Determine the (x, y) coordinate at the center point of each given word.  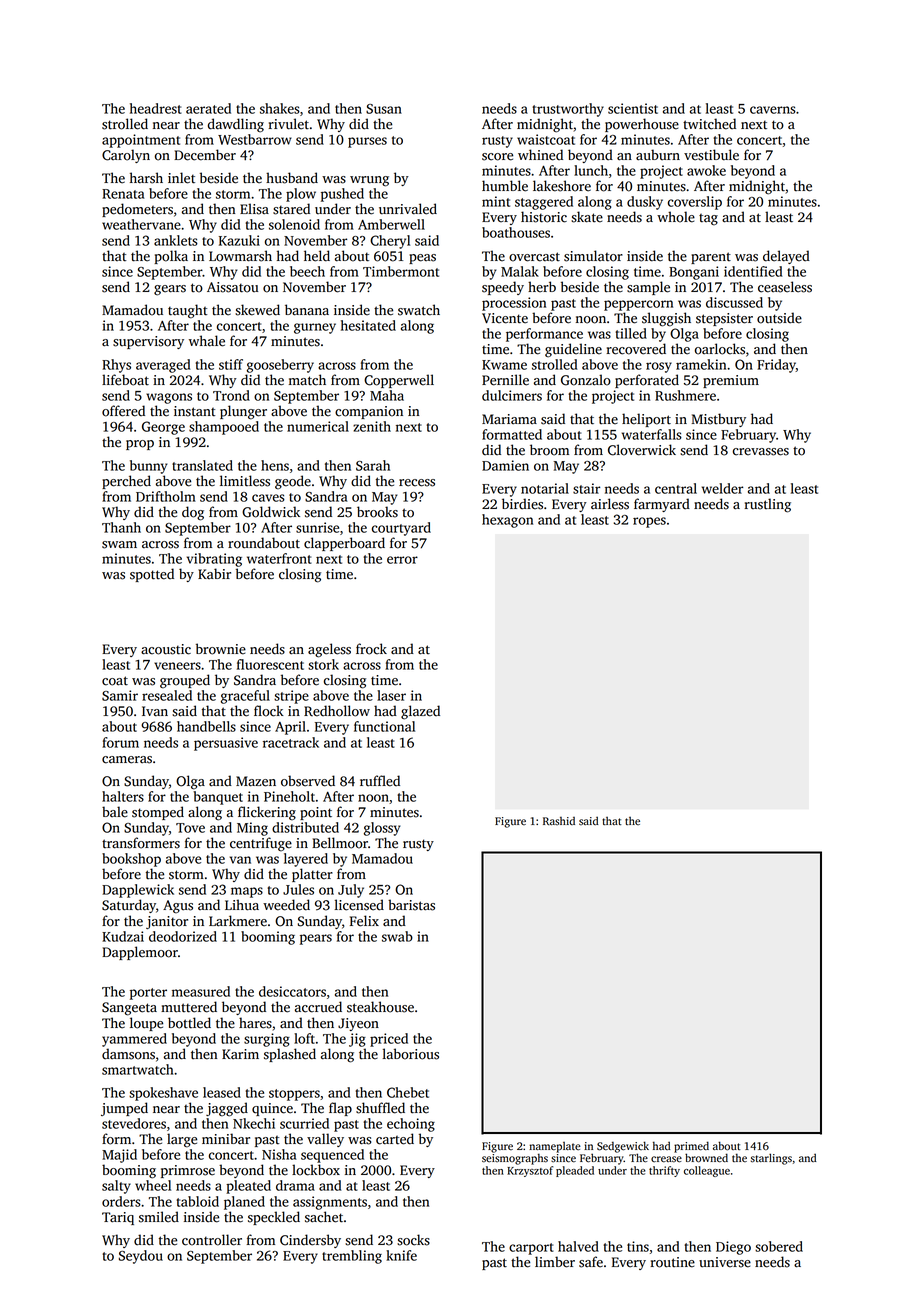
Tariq (118, 1218)
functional (384, 726)
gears (170, 290)
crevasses (761, 452)
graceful (245, 697)
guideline (573, 350)
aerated (208, 108)
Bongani (694, 273)
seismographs (515, 1159)
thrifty (664, 1171)
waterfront (279, 558)
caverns (773, 110)
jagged (227, 1109)
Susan (384, 109)
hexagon (507, 521)
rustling (767, 505)
